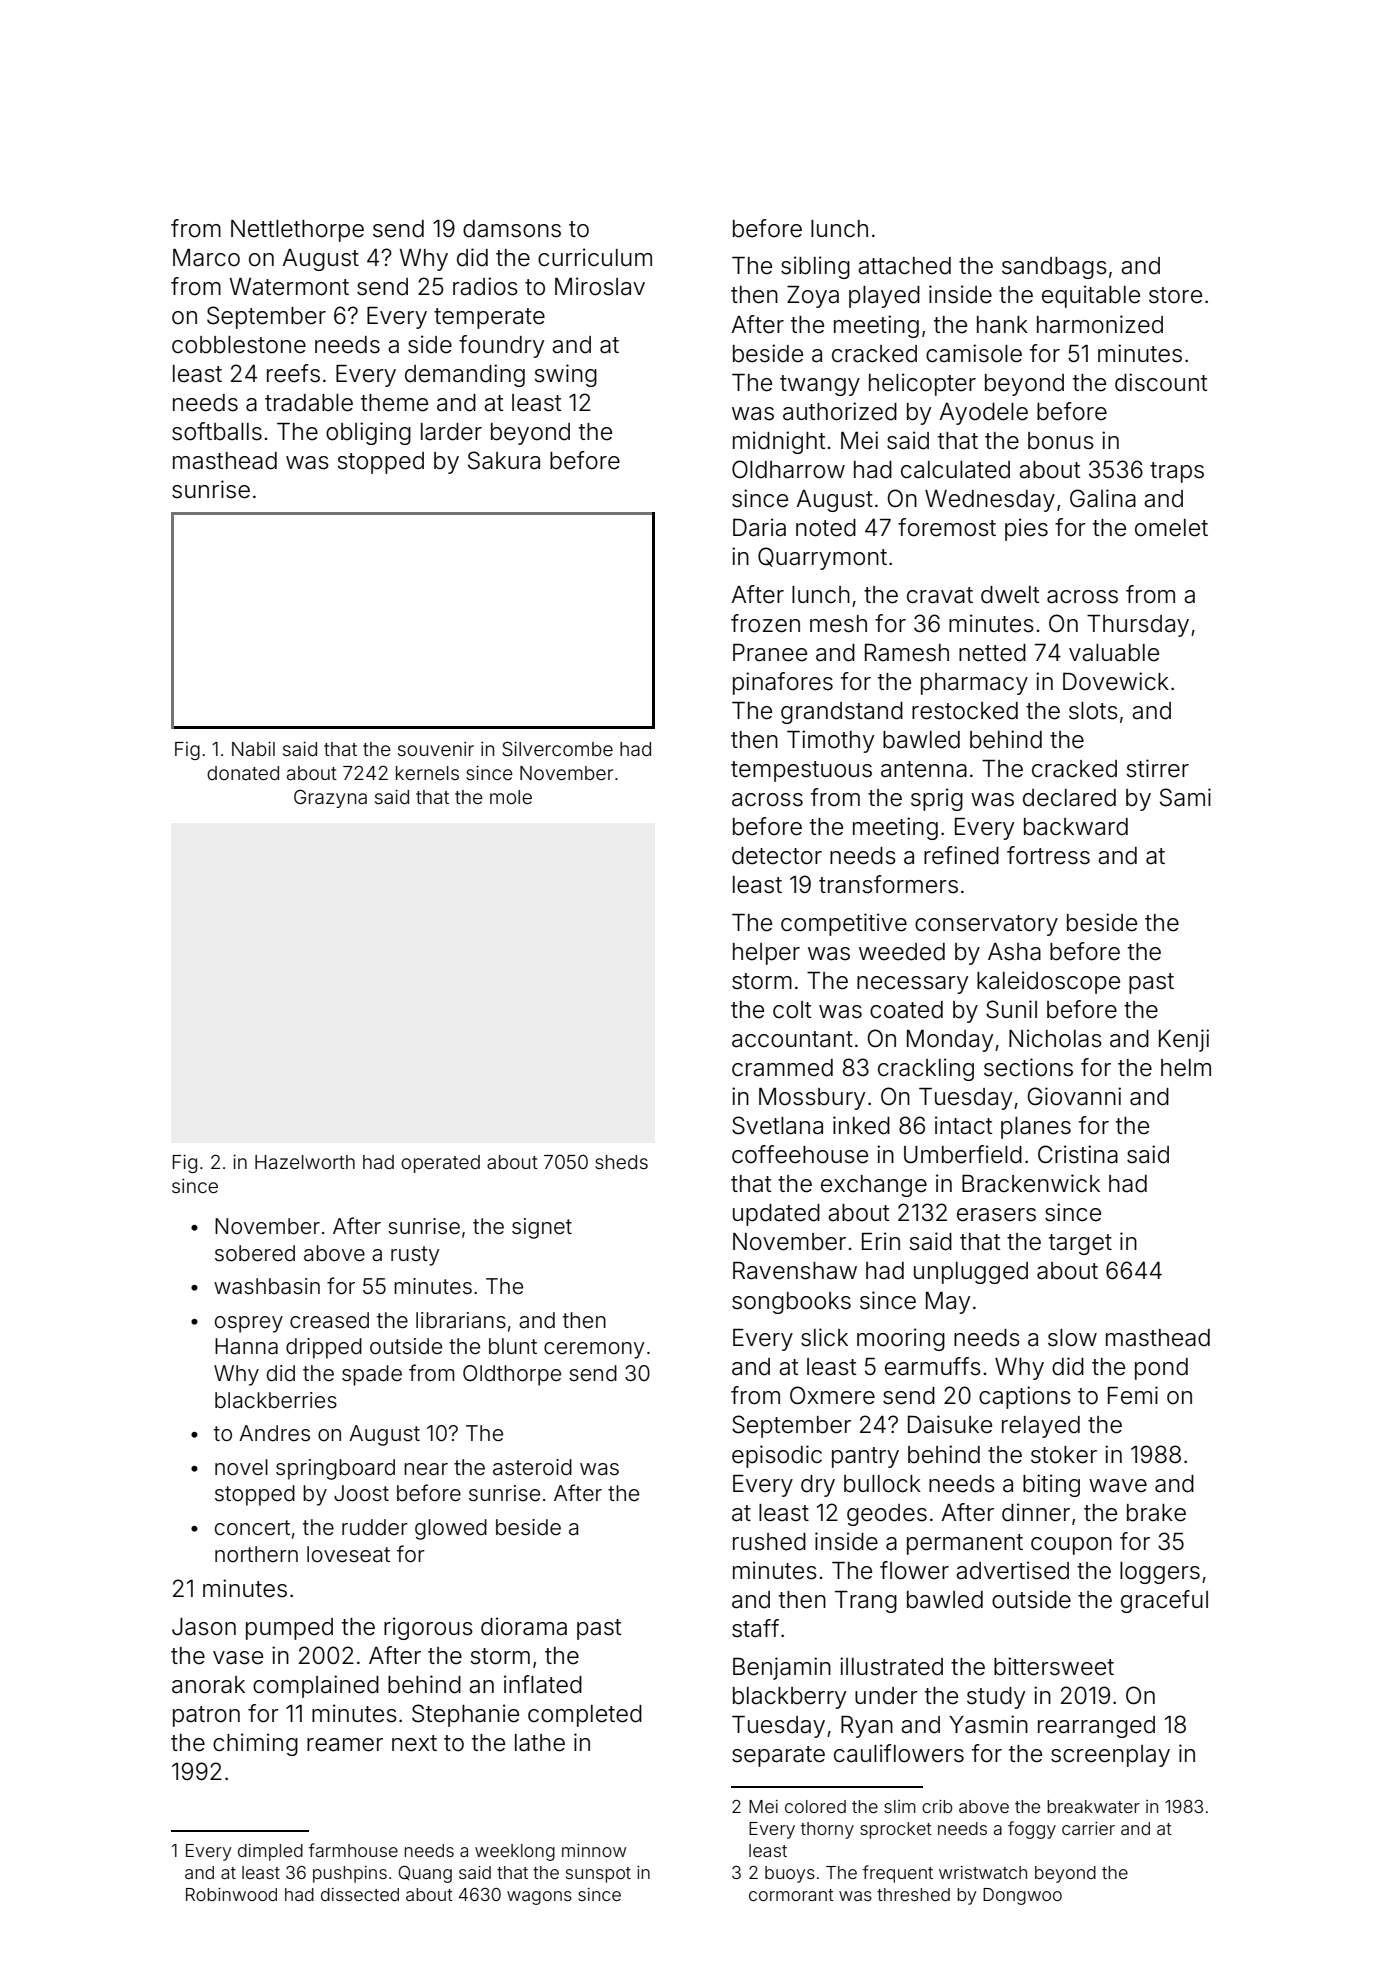 The width and height of the page is (1386, 1969). What do you see at coordinates (436, 749) in the page?
I see `souvenir` at bounding box center [436, 749].
